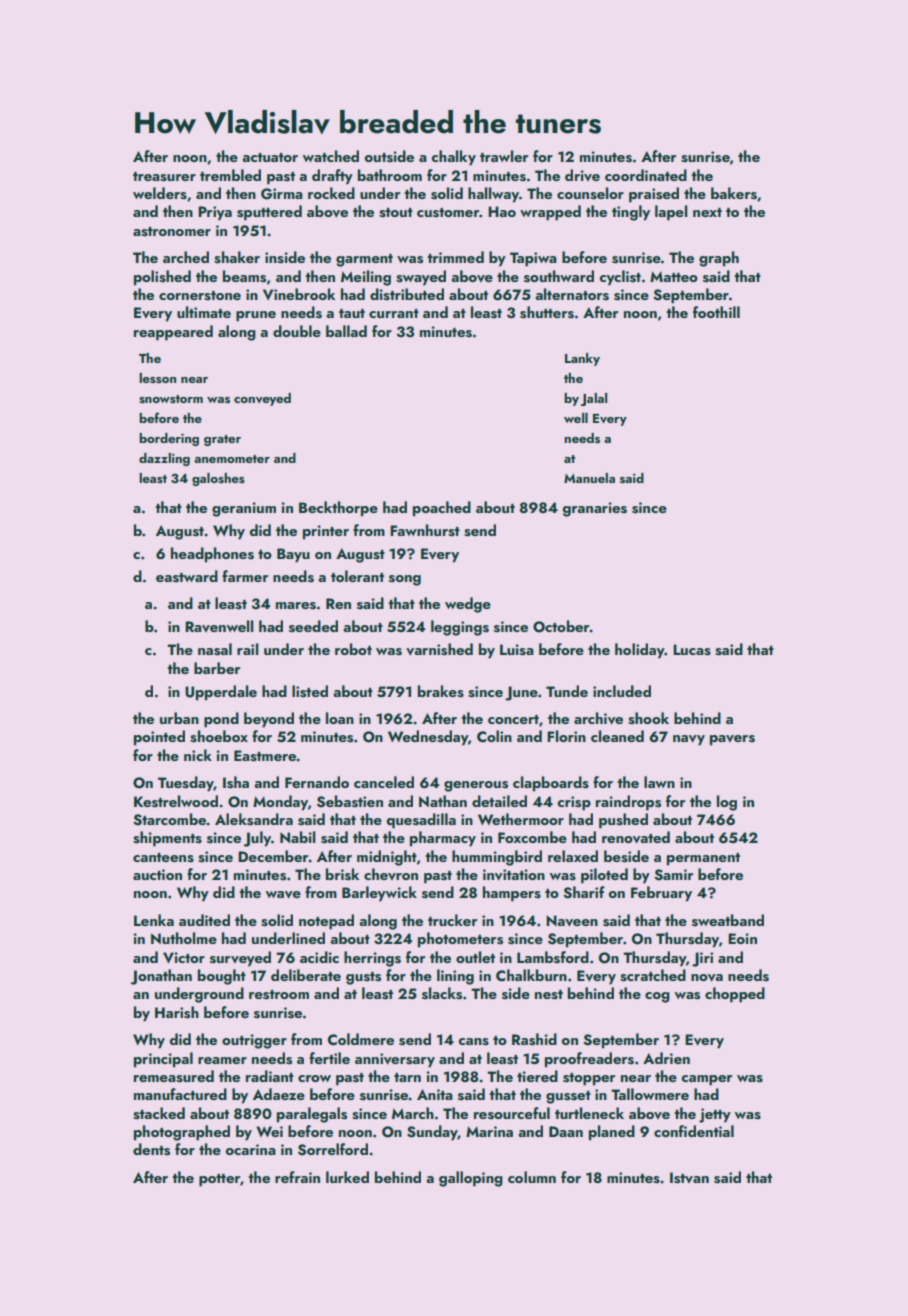 This document has width=908, height=1316. Describe the element at coordinates (640, 651) in the document. I see `holiday` at that location.
